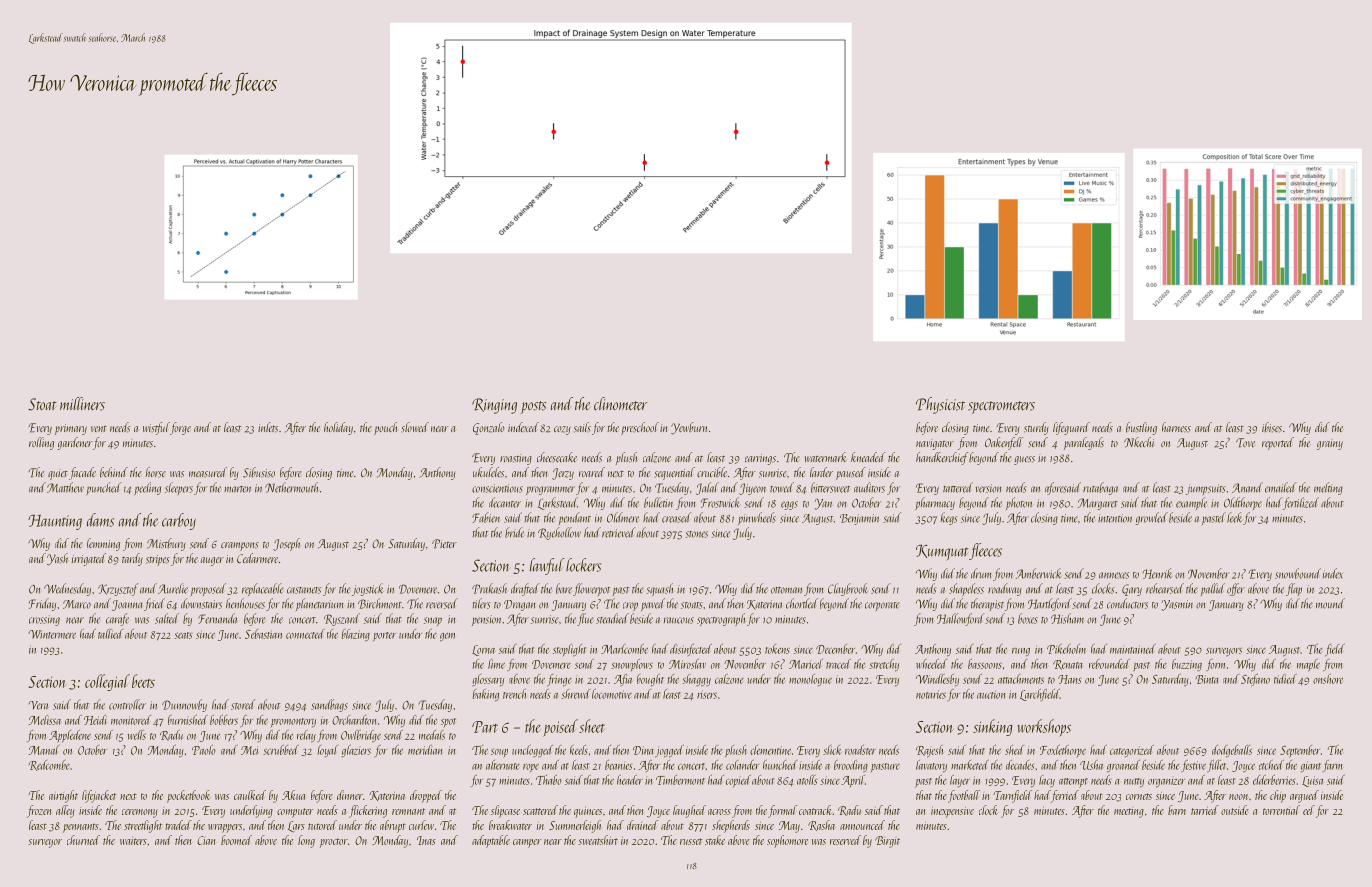 The image size is (1372, 887). What do you see at coordinates (41, 443) in the document?
I see `rolling` at bounding box center [41, 443].
